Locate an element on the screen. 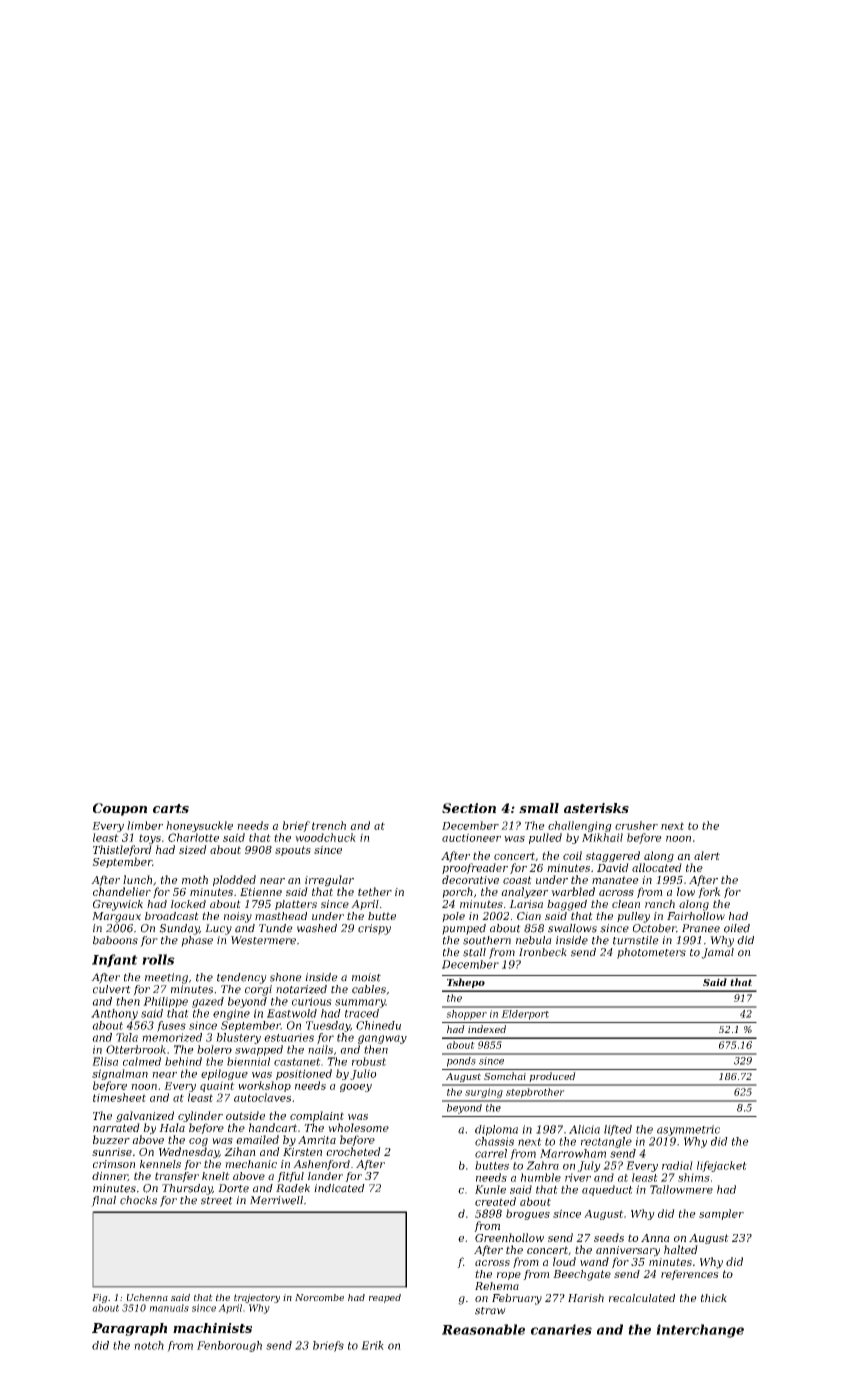 The width and height of the screenshot is (849, 1400). porch is located at coordinates (457, 892).
